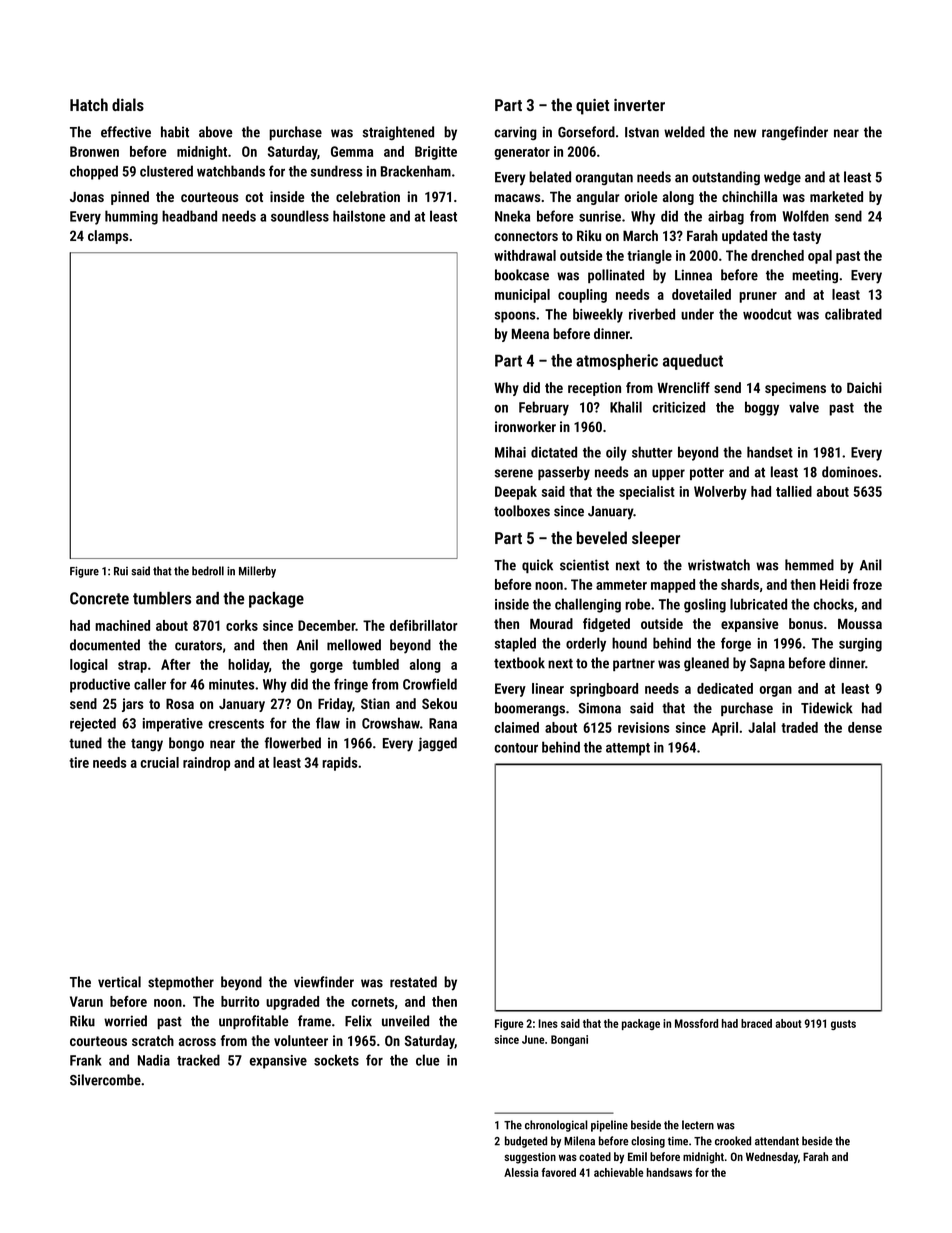  What do you see at coordinates (795, 389) in the screenshot?
I see `specimens` at bounding box center [795, 389].
